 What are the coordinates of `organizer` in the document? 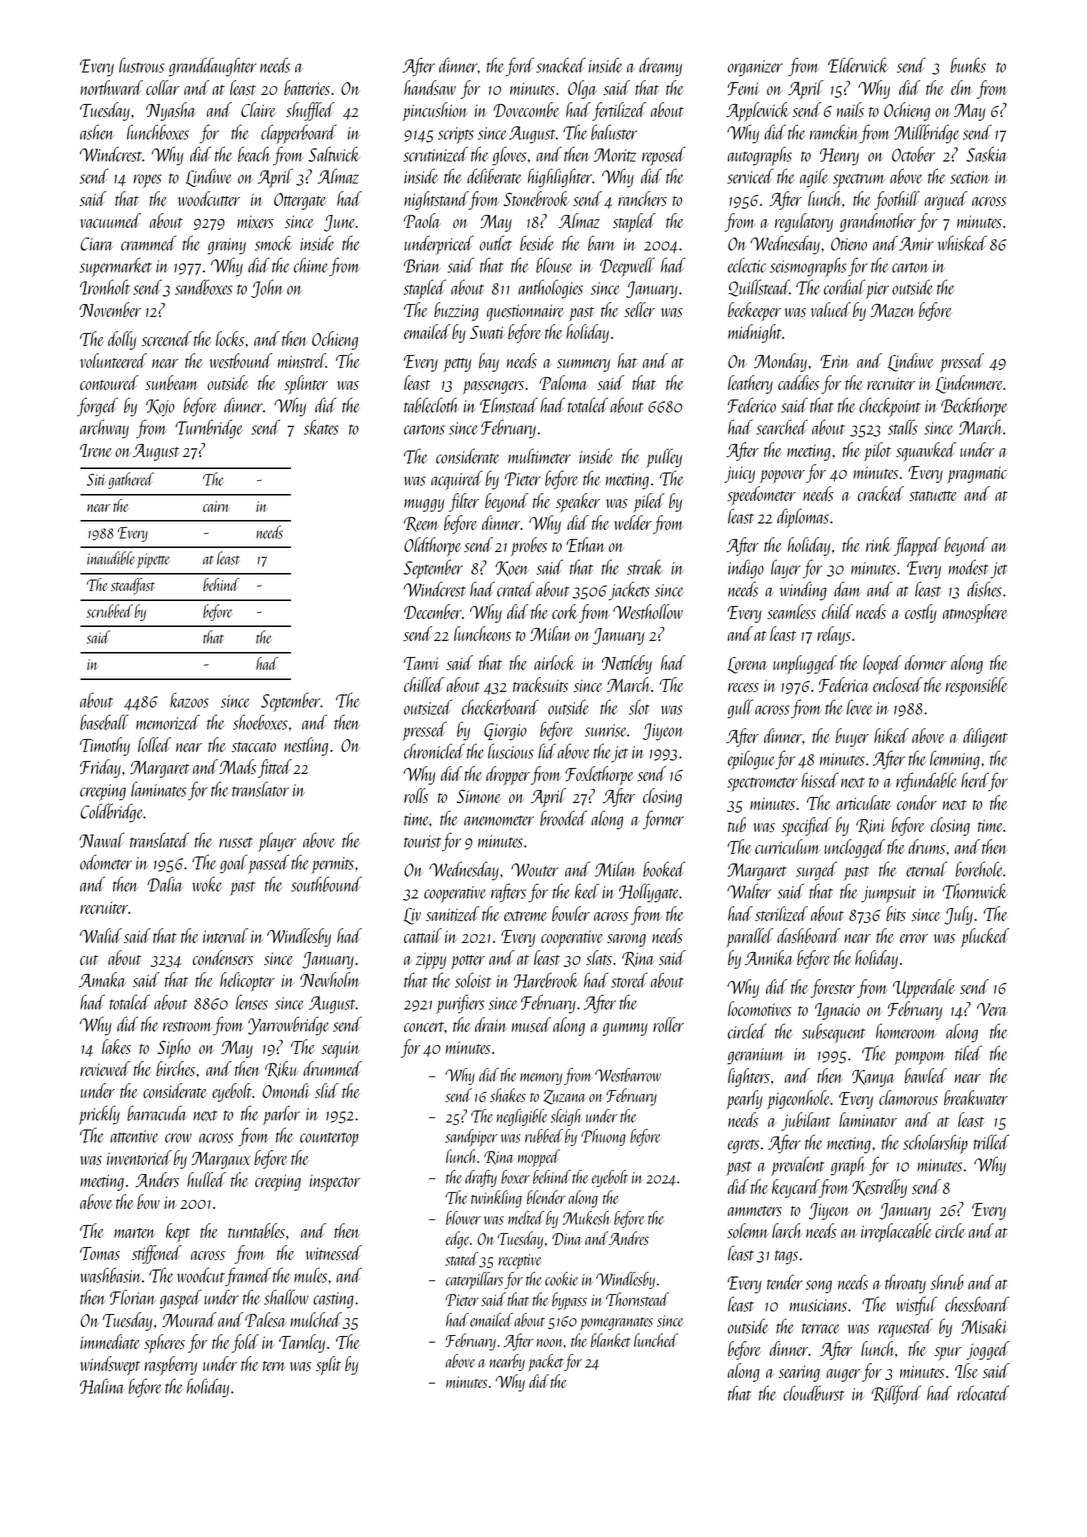 It's located at (755, 68).
